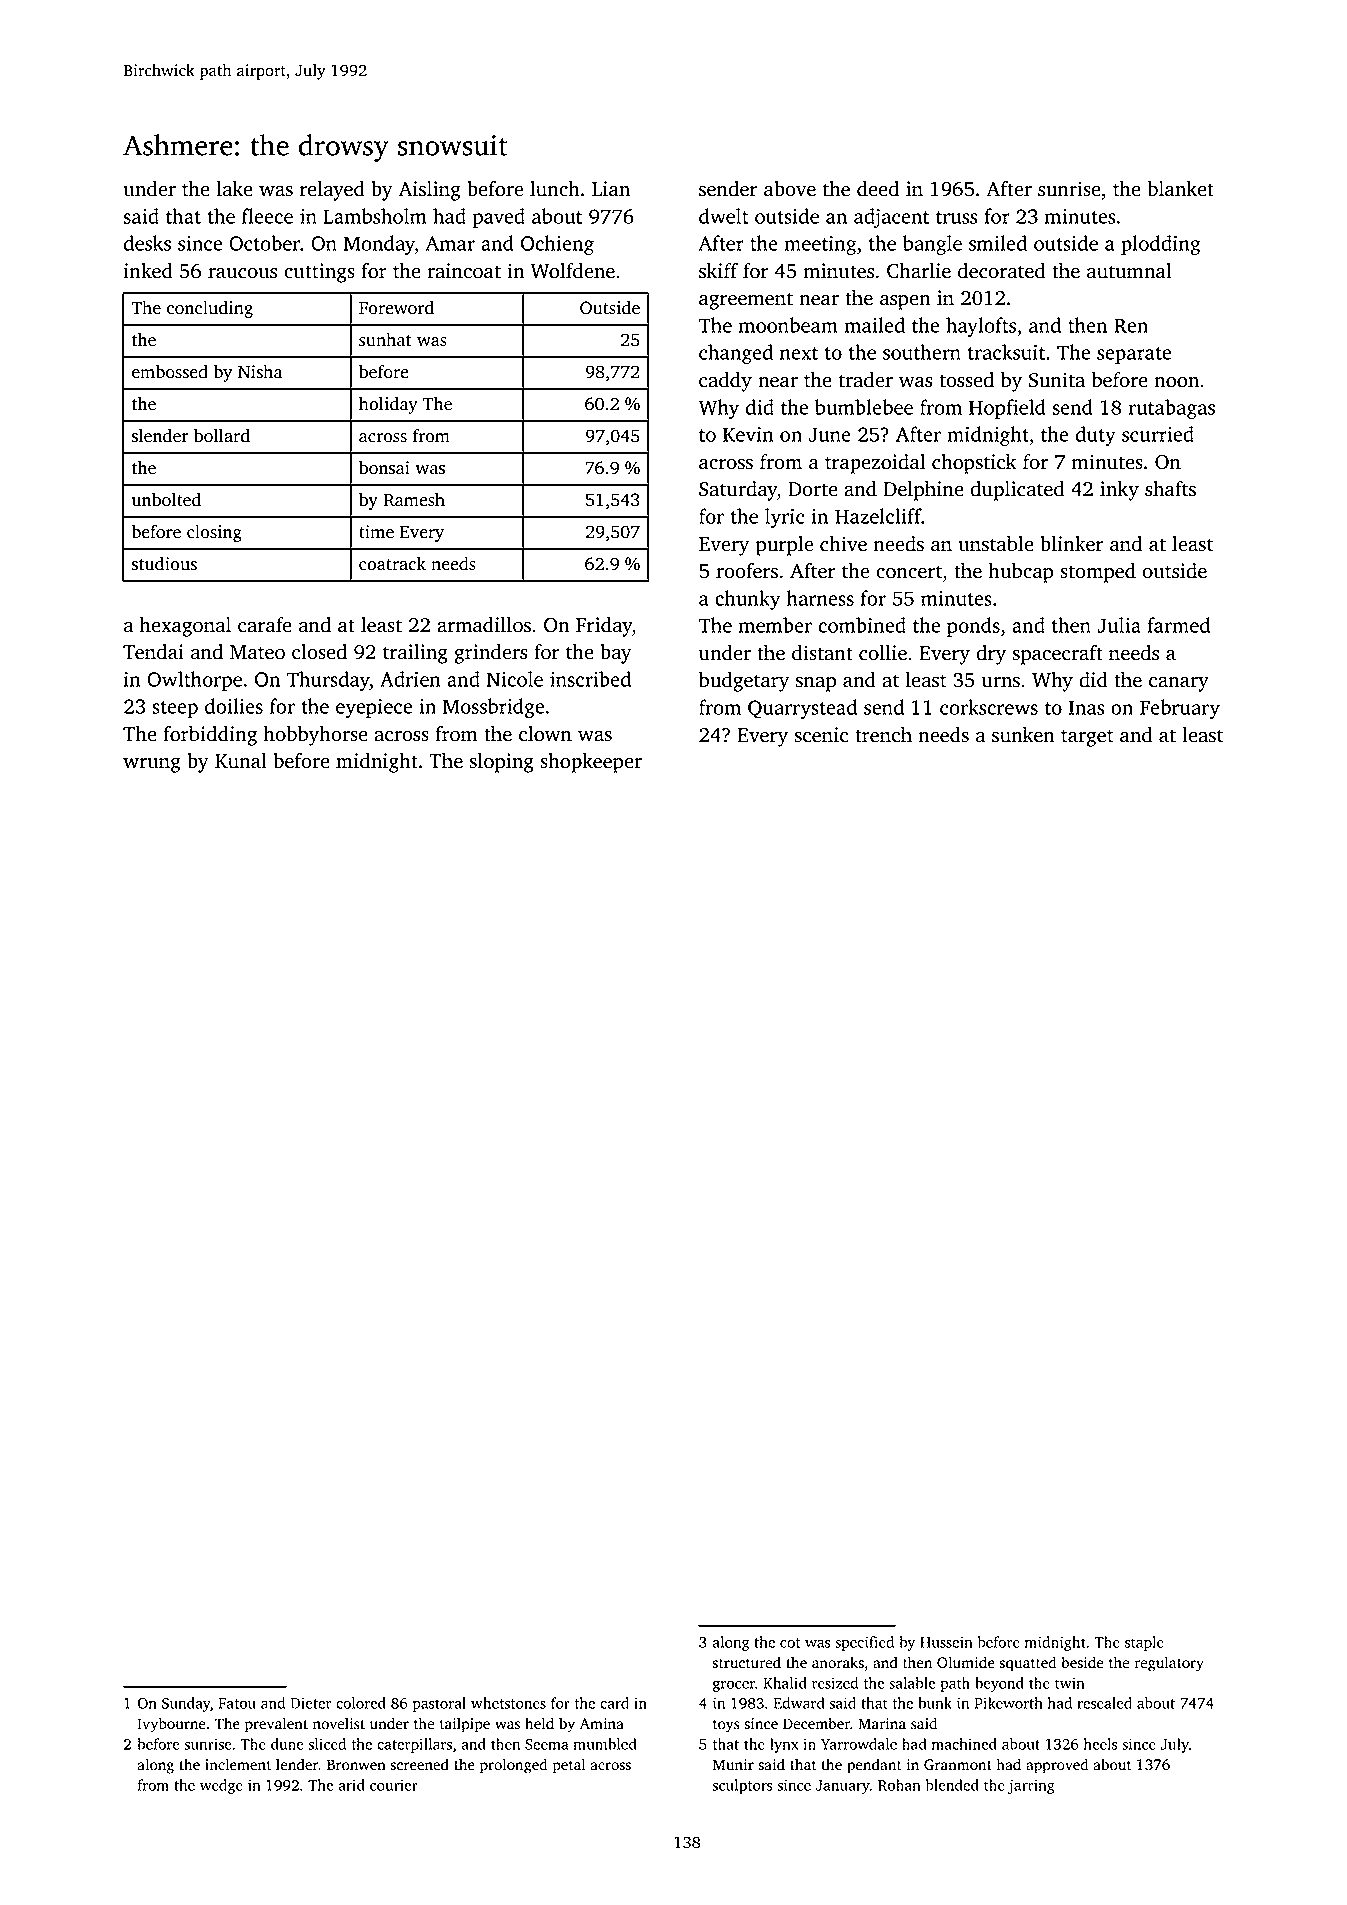 This screenshot has height=1905, width=1347. What do you see at coordinates (414, 499) in the screenshot?
I see `Ramesh` at bounding box center [414, 499].
